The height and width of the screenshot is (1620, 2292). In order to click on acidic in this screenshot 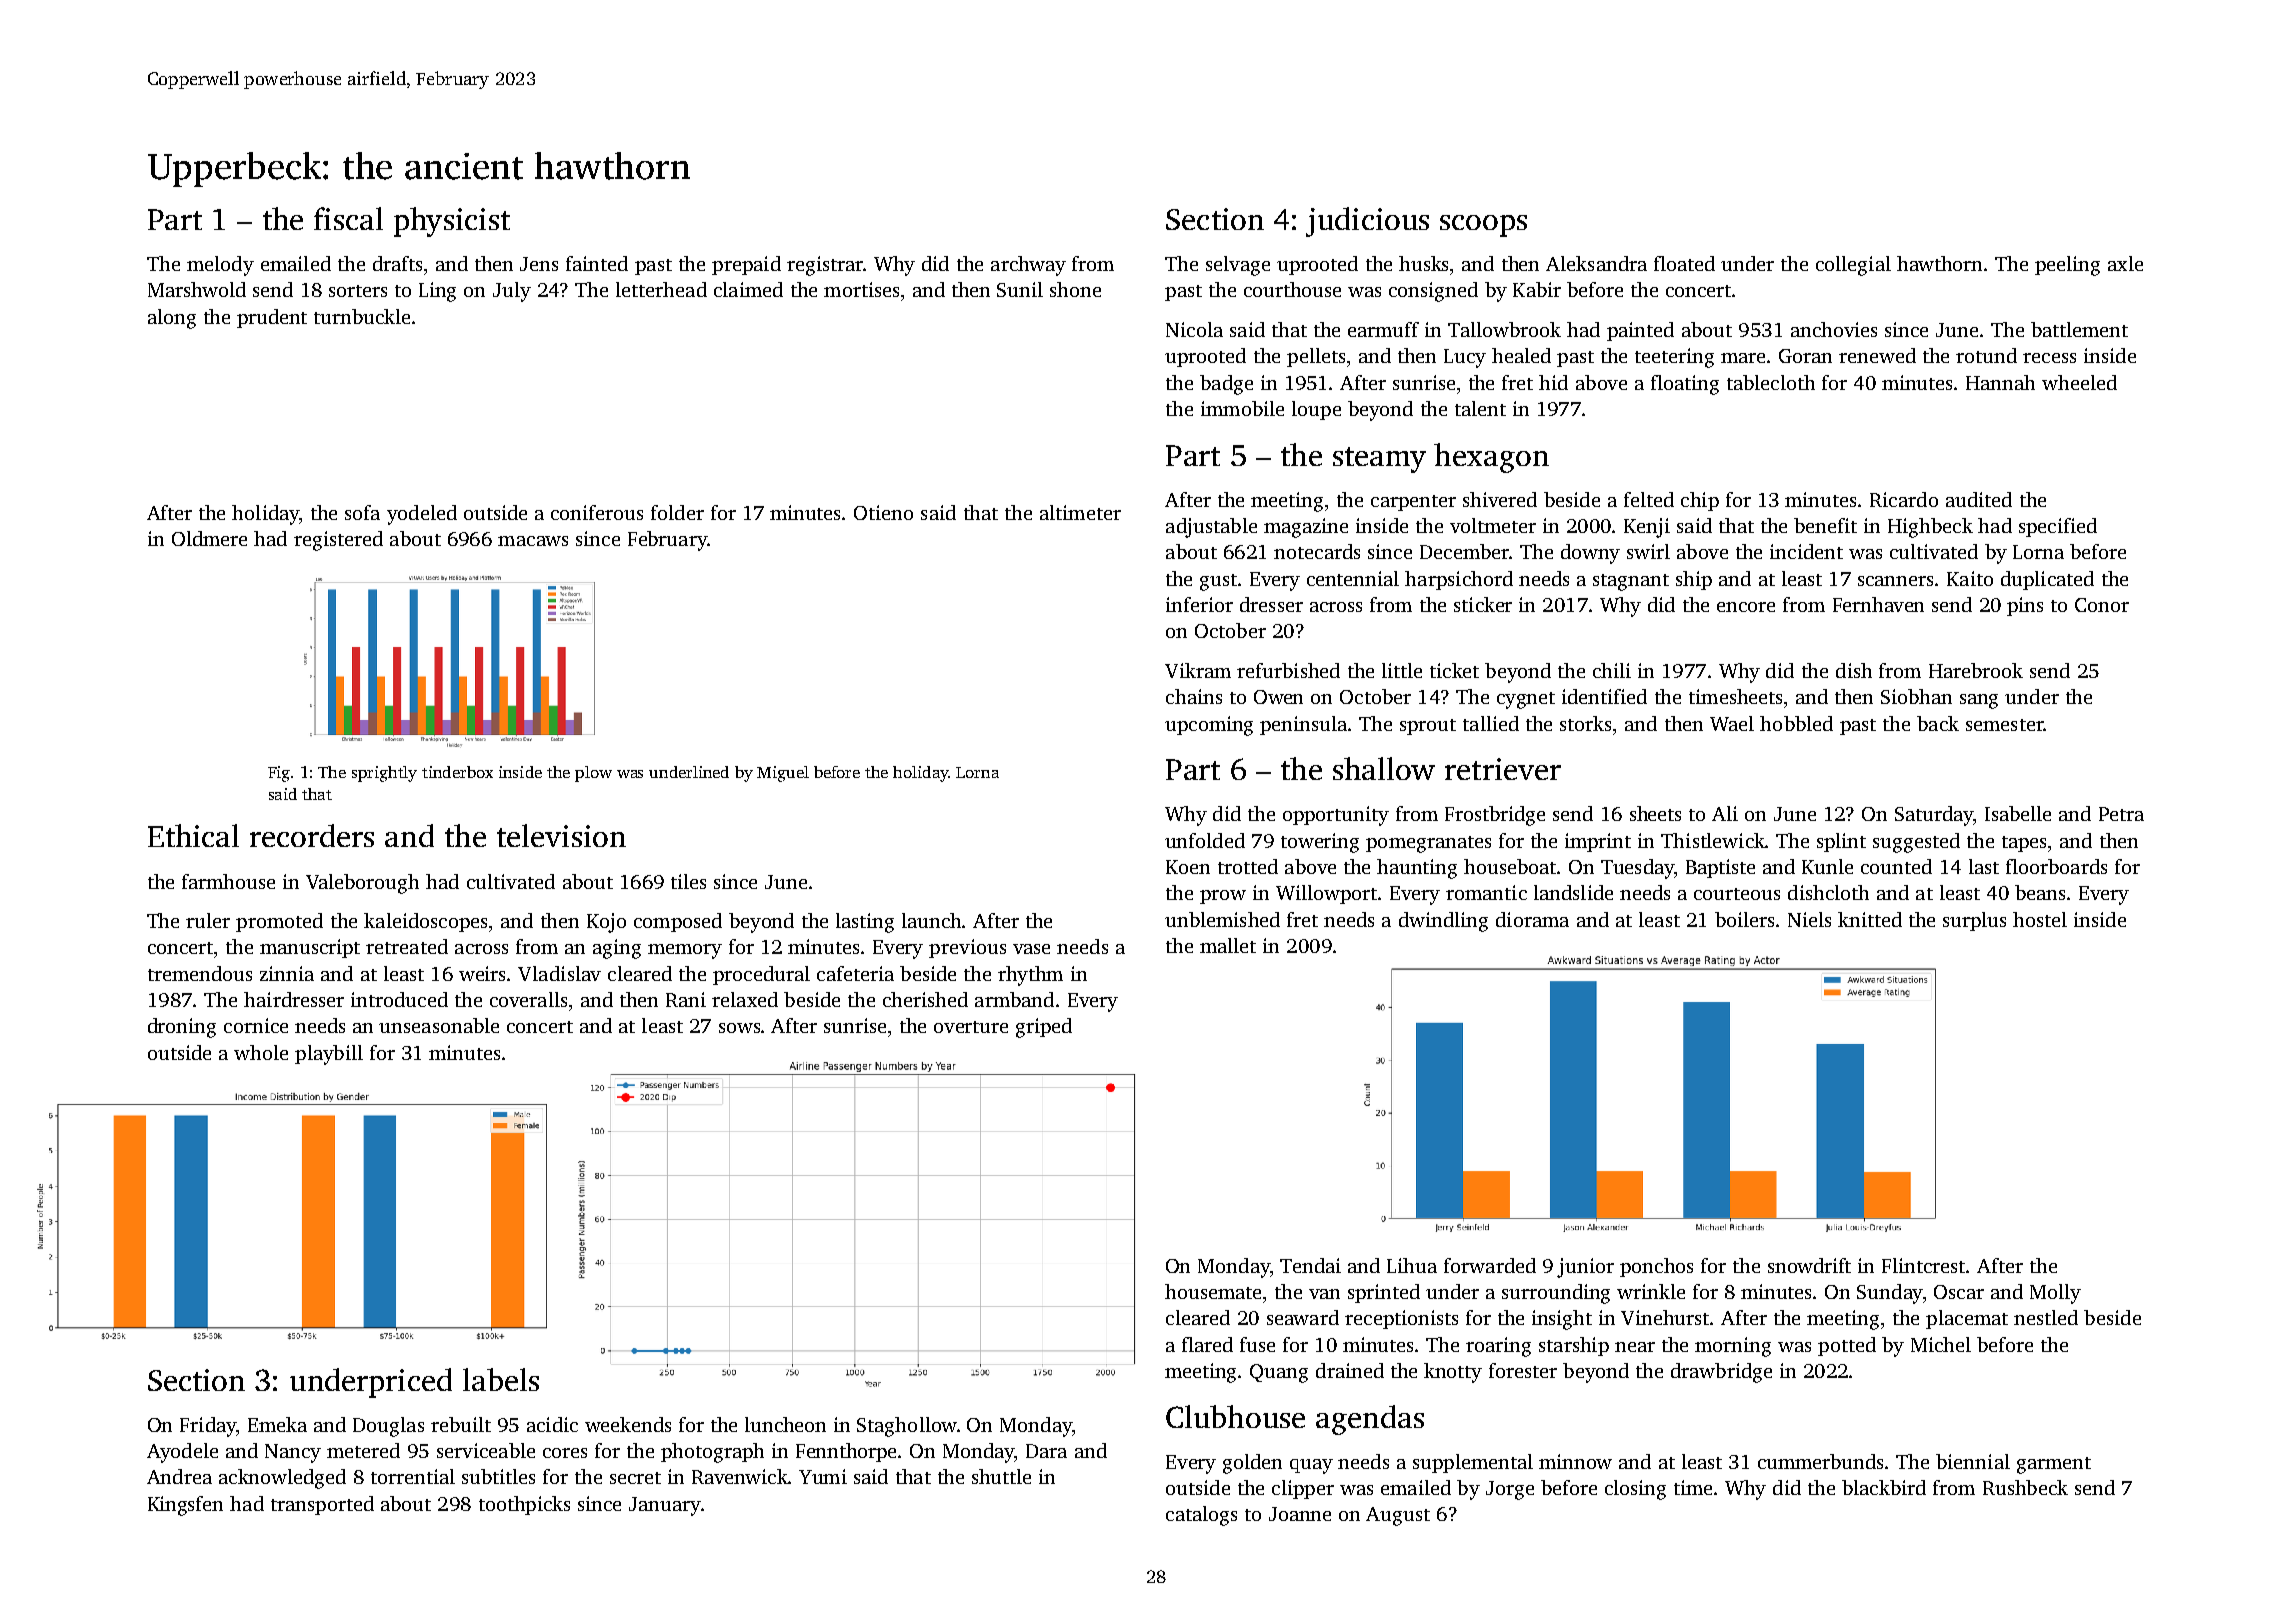, I will do `click(552, 1424)`.
